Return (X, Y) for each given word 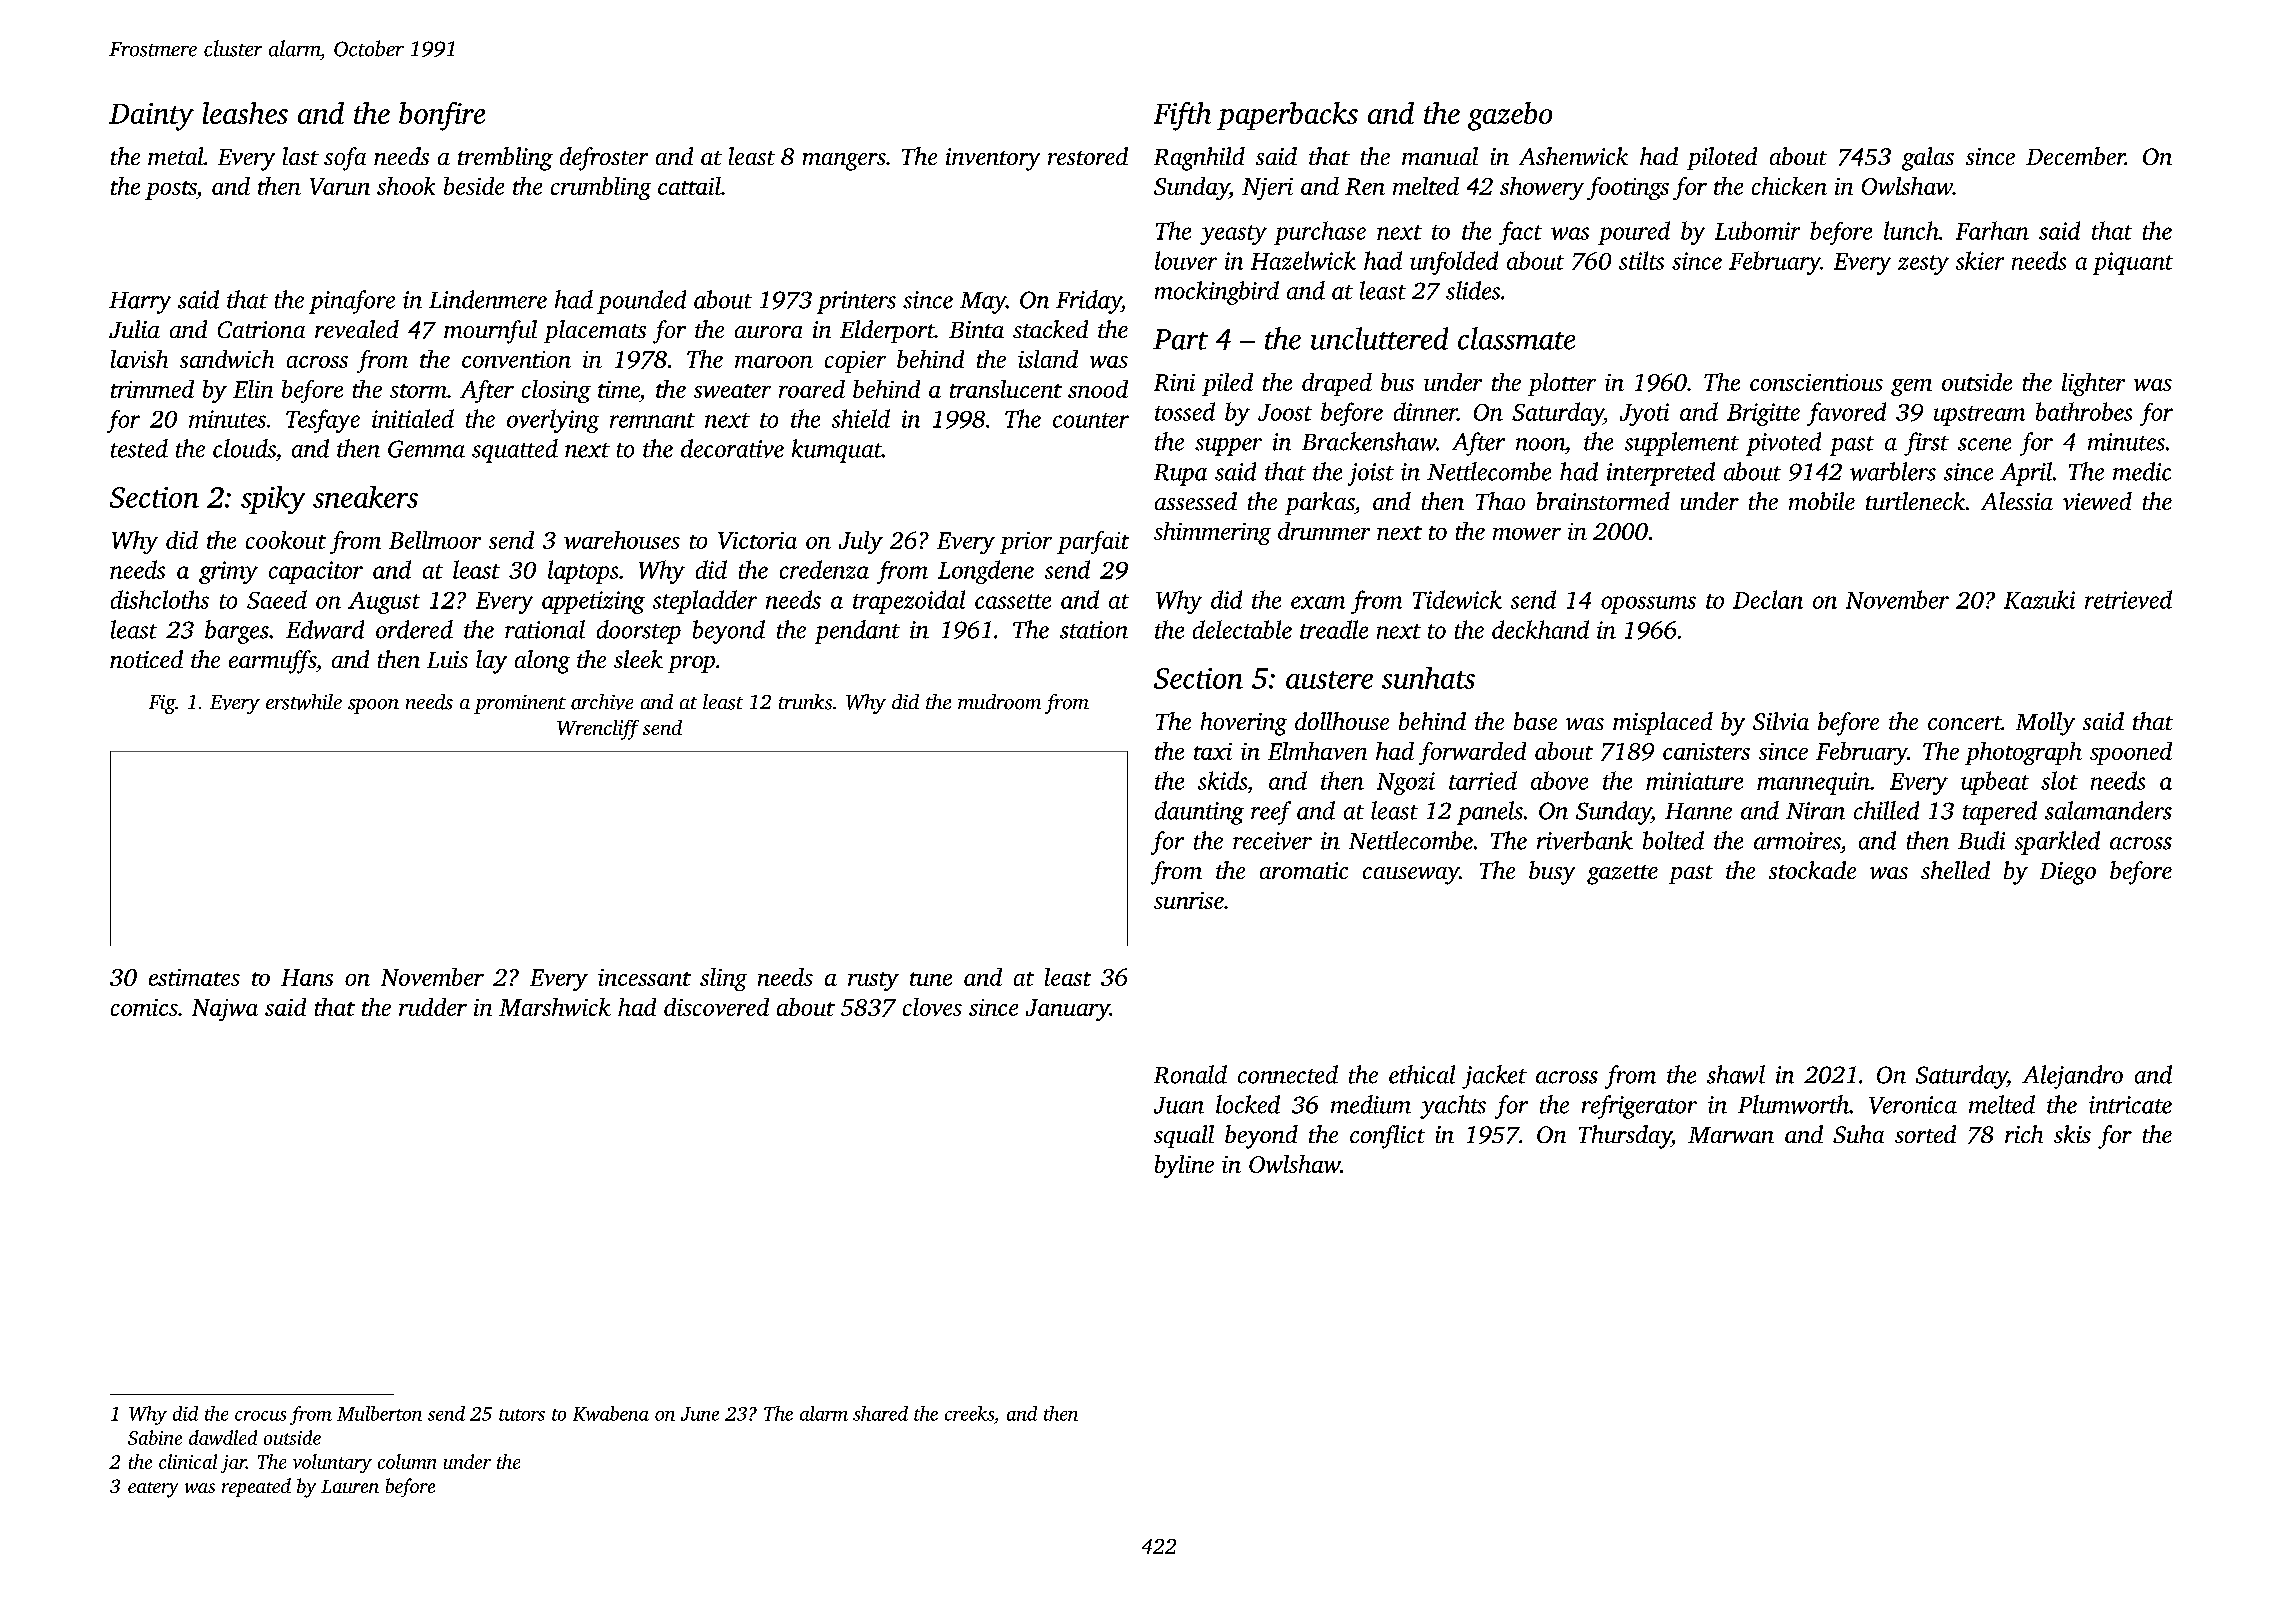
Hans (307, 977)
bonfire (442, 116)
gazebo (1510, 116)
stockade (1812, 870)
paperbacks (1287, 116)
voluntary (332, 1463)
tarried (1483, 780)
